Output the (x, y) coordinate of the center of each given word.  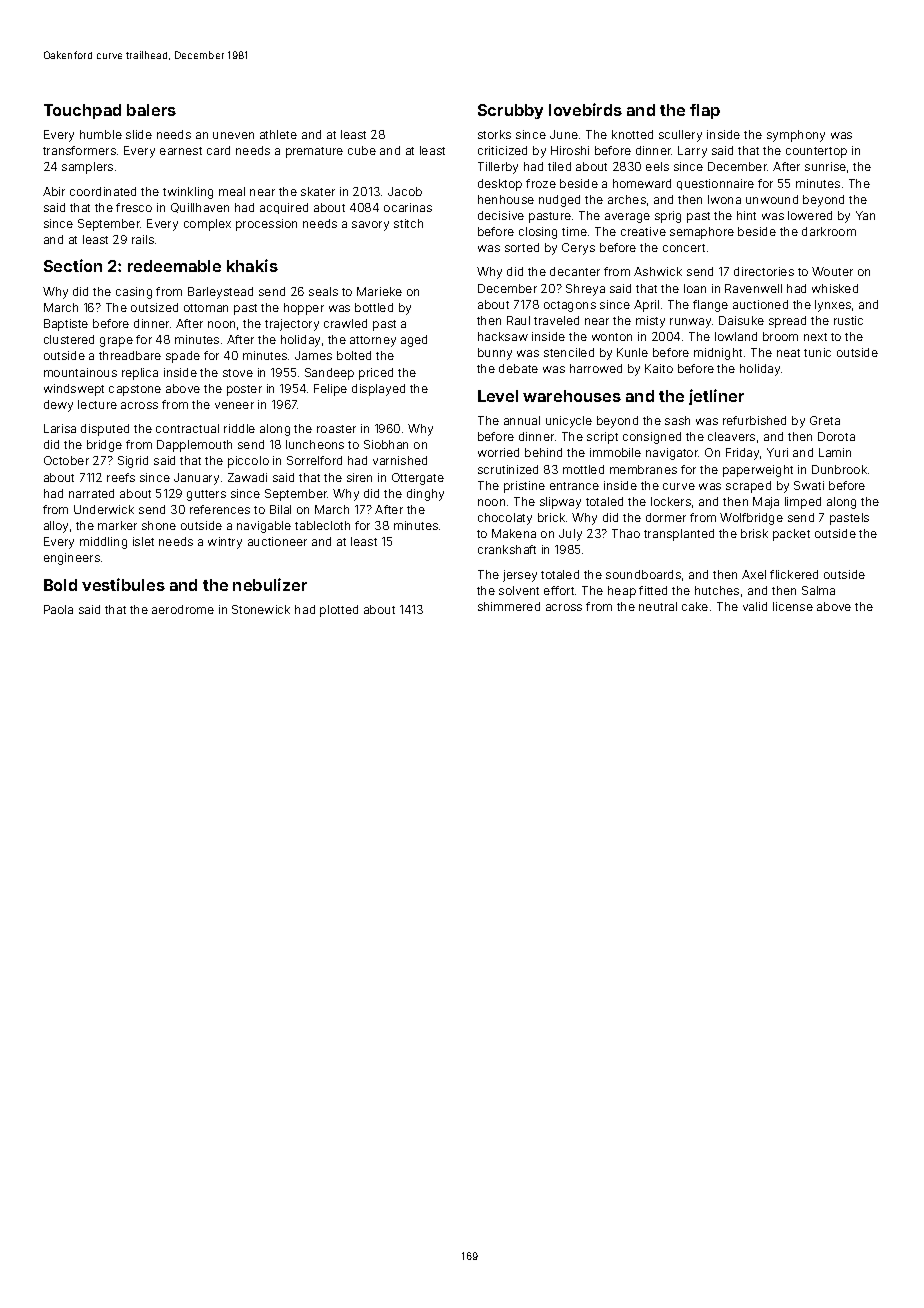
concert (684, 248)
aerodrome (183, 609)
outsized (154, 307)
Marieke (379, 291)
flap (705, 111)
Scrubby (510, 111)
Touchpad (82, 111)
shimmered (509, 606)
